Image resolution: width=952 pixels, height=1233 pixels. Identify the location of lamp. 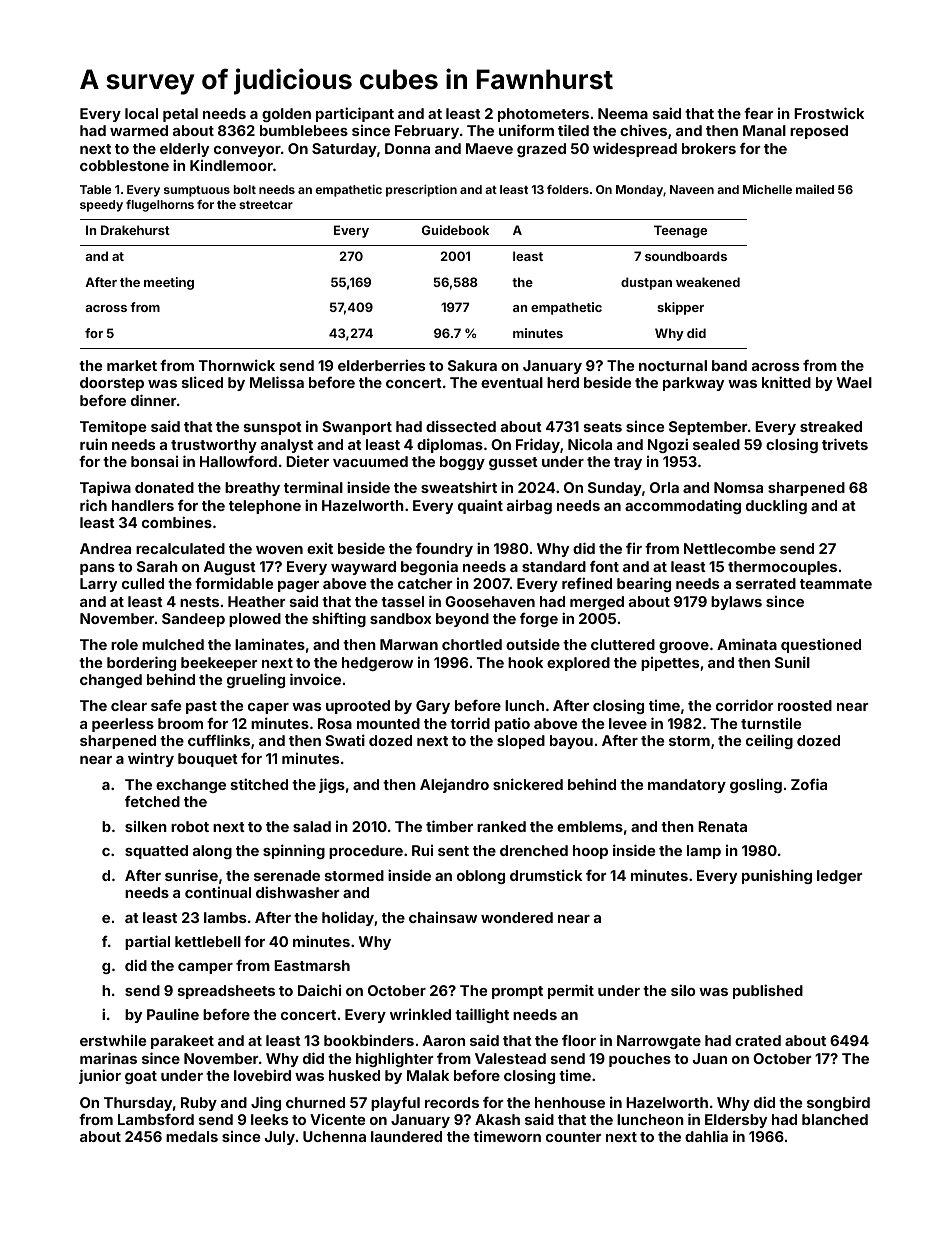
(704, 852).
